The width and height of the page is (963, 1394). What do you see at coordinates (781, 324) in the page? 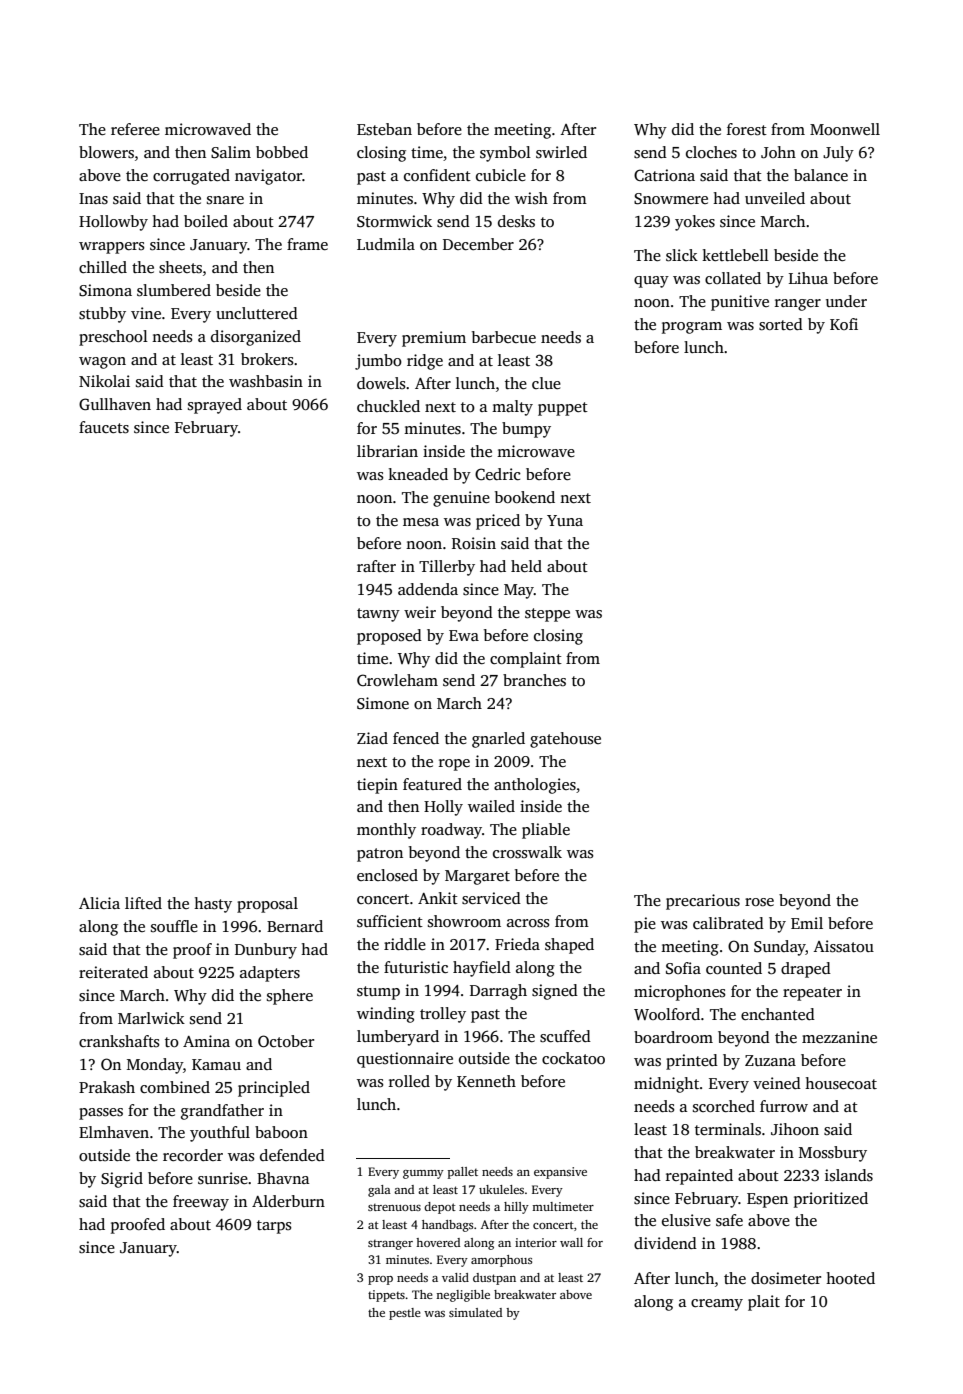
I see `sorted` at bounding box center [781, 324].
